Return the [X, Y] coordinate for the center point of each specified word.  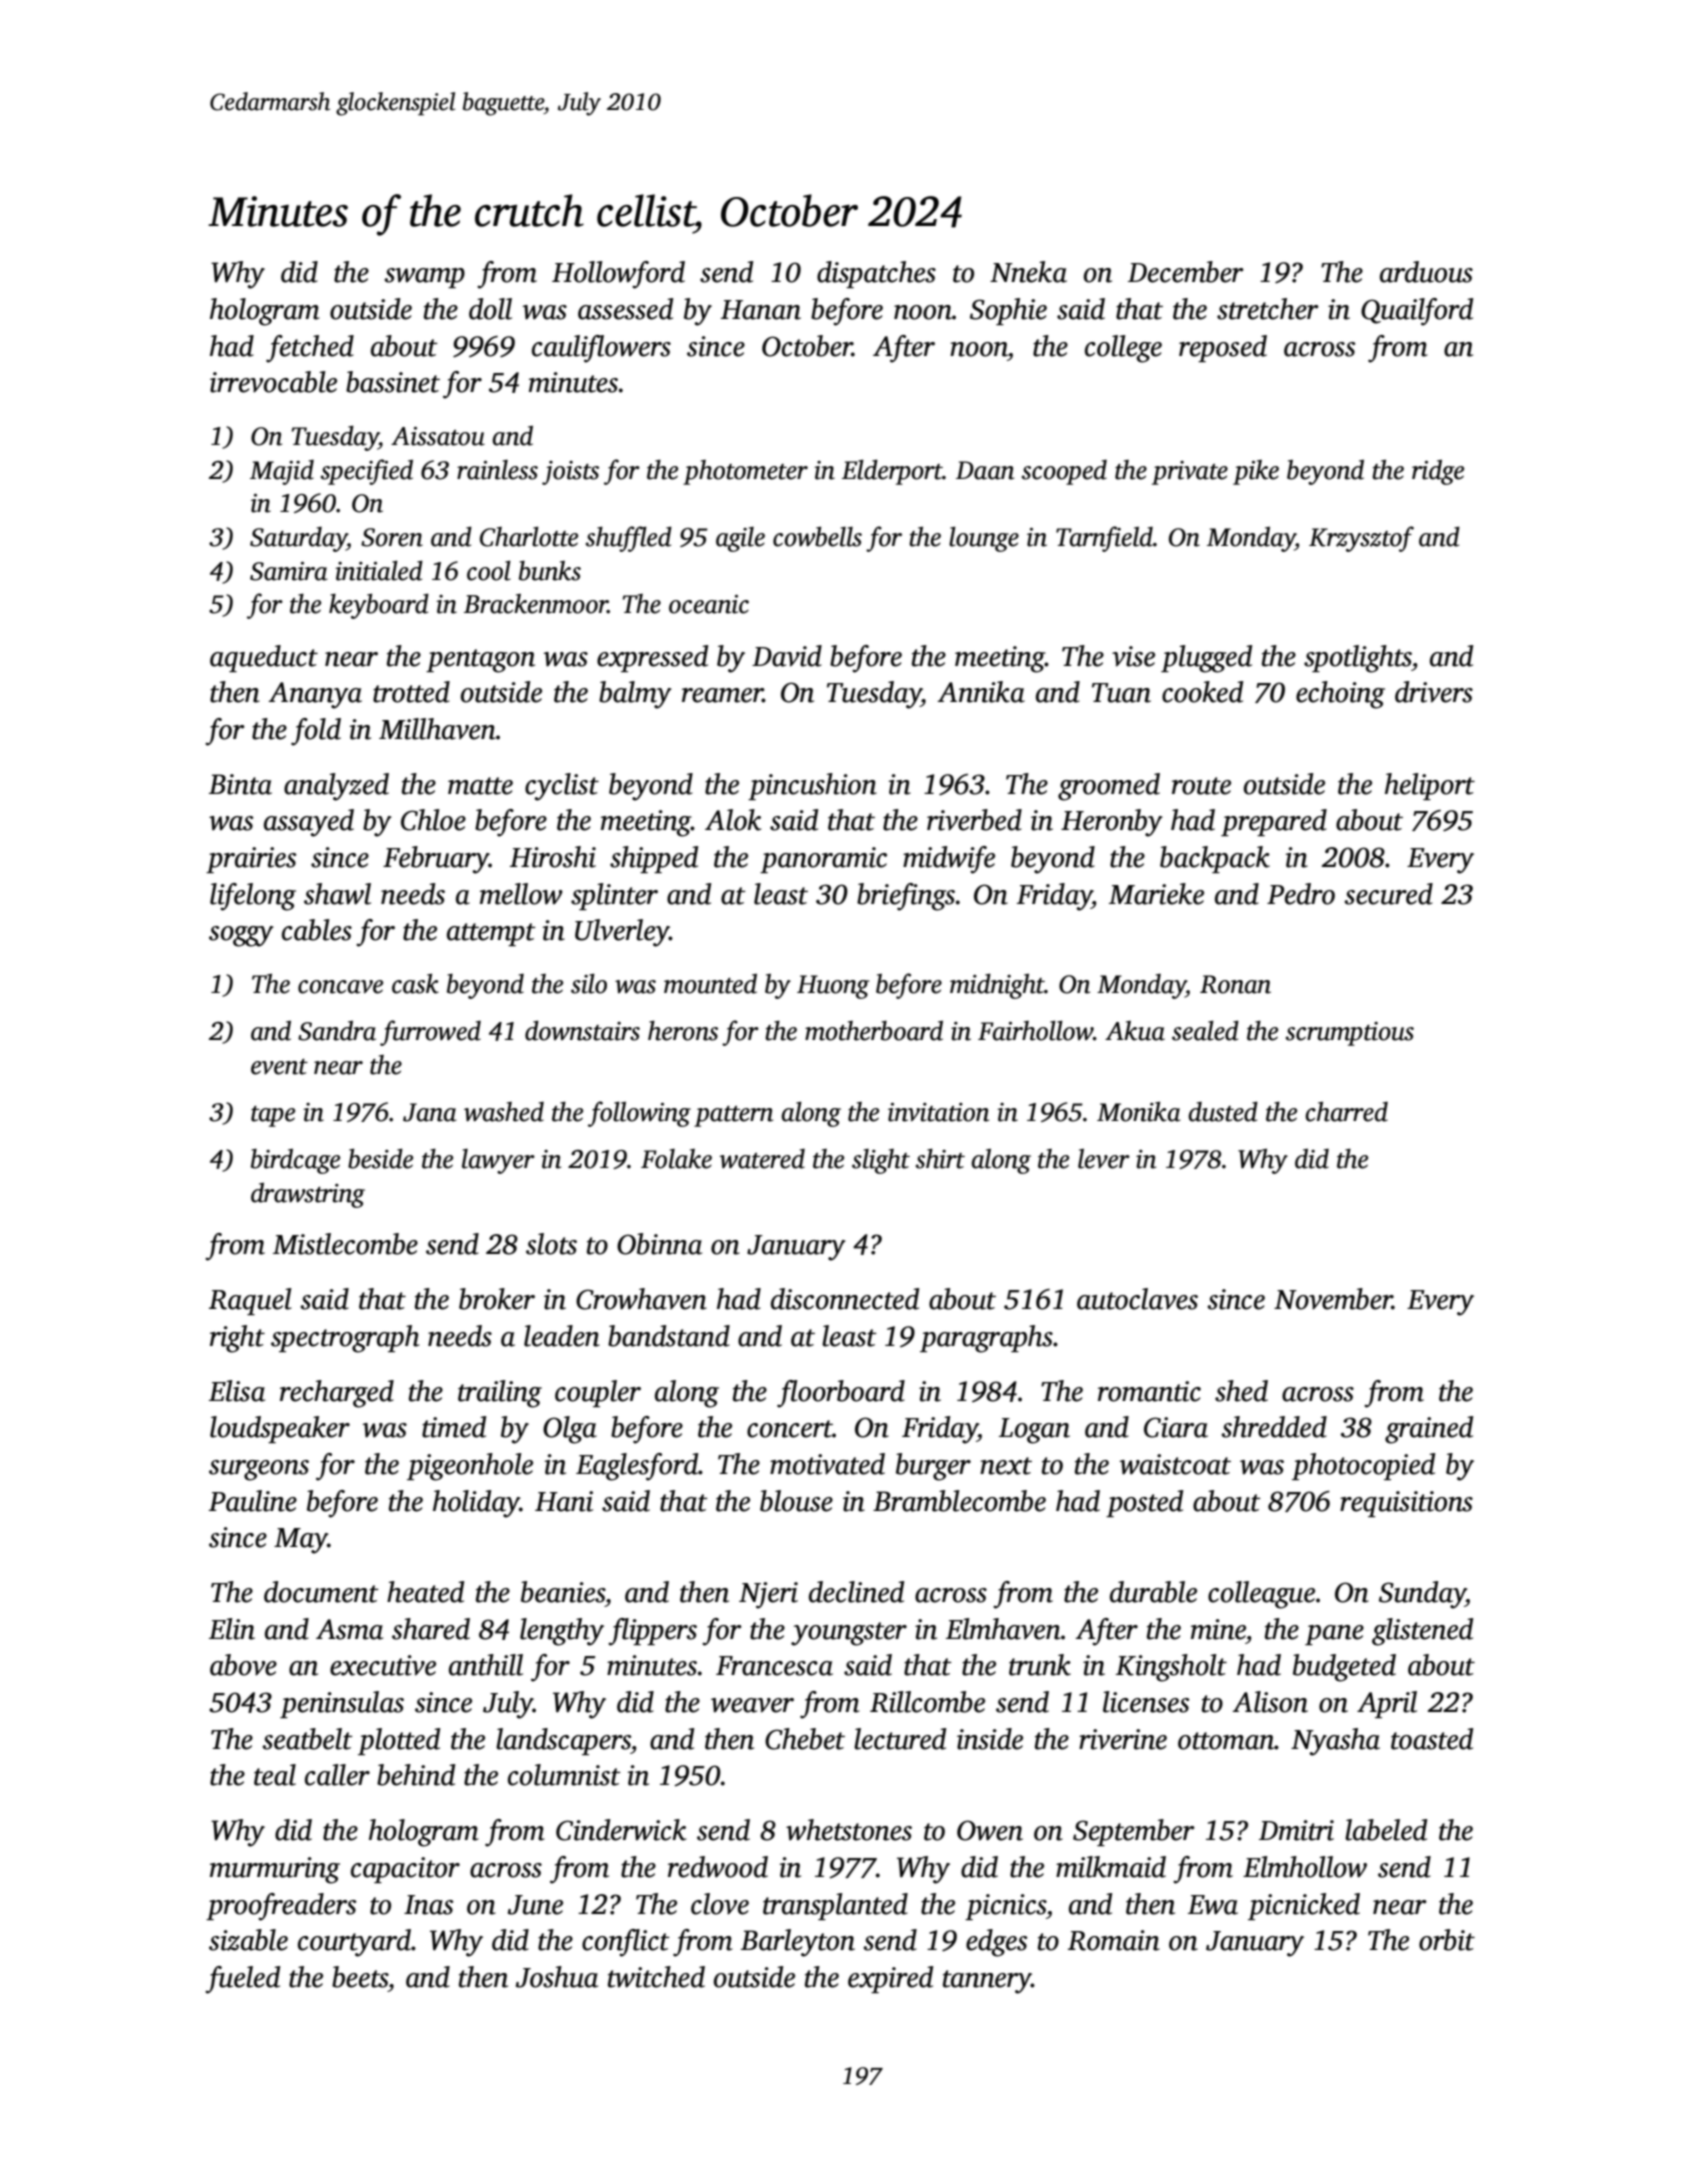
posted [1144, 1503]
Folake [676, 1159]
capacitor [405, 1870]
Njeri [768, 1595]
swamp [424, 278]
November [1333, 1299]
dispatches [876, 274]
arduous [1426, 272]
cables [317, 930]
